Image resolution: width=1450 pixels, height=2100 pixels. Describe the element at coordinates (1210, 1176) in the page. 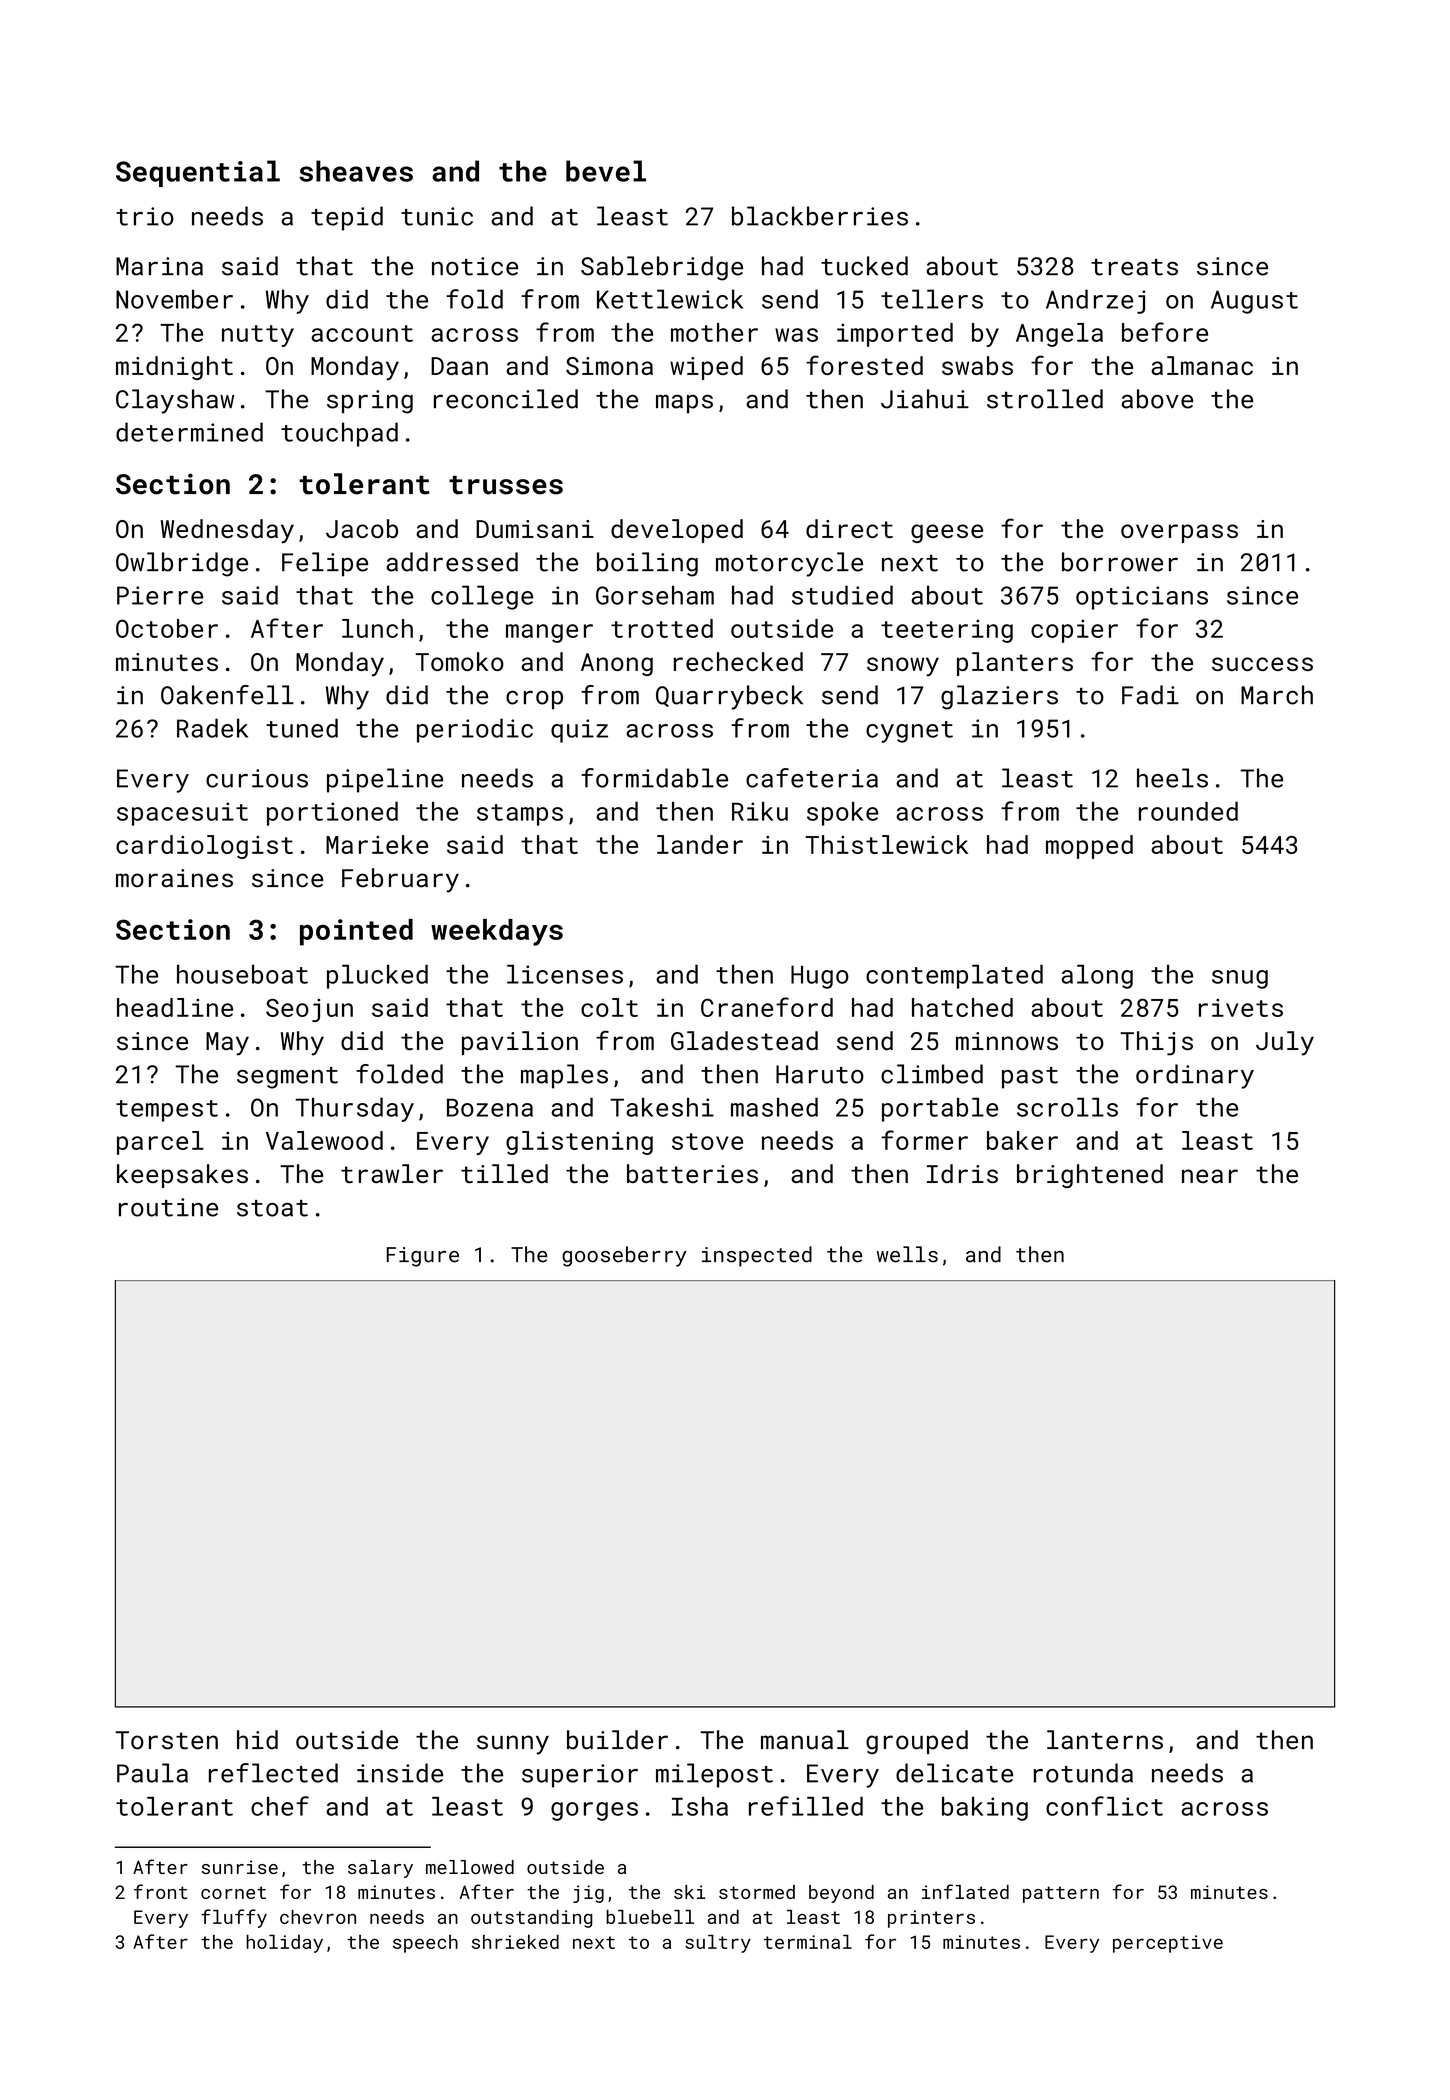

I see `near` at that location.
